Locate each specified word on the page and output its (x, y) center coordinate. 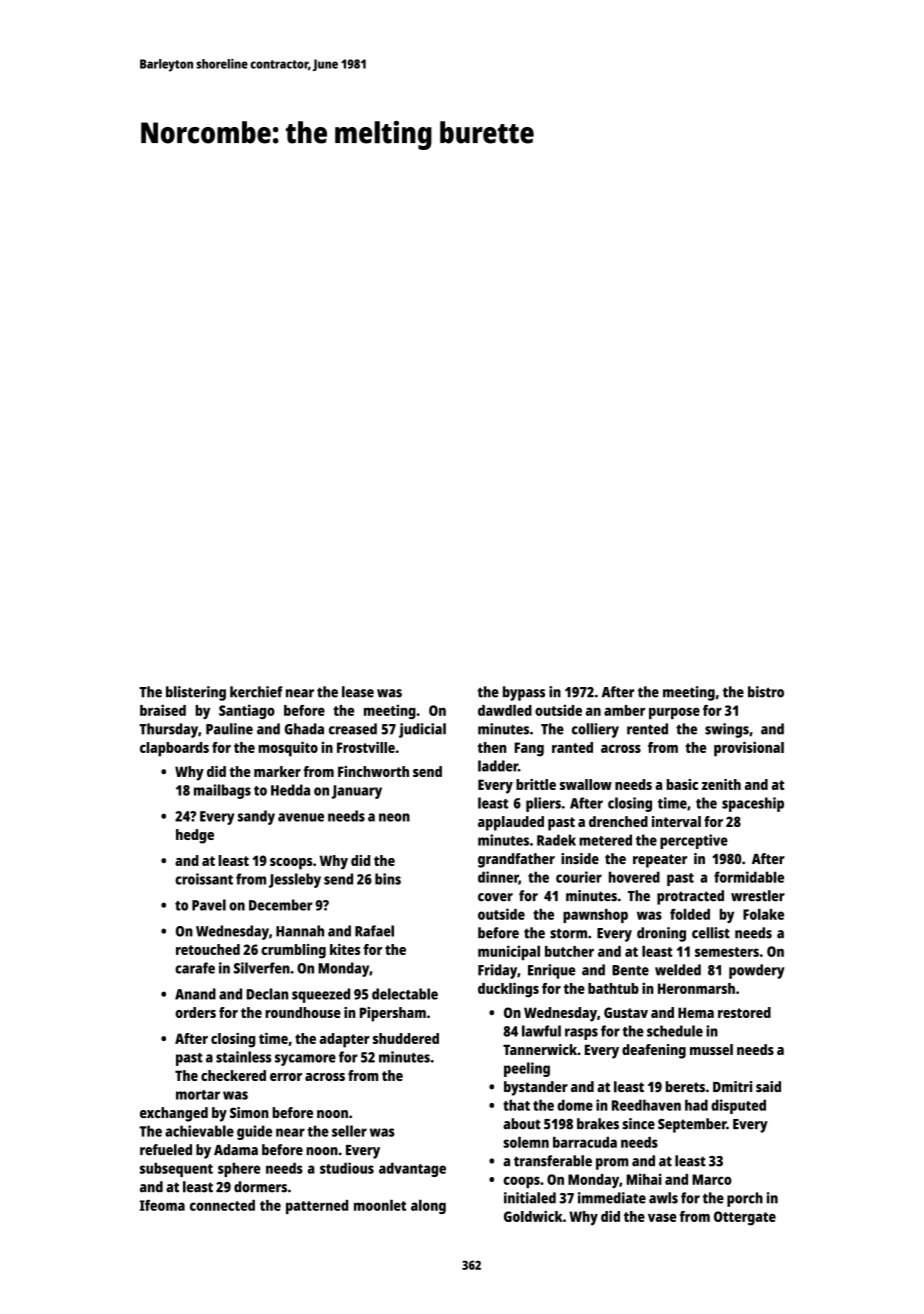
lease (358, 692)
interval (676, 821)
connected (222, 1205)
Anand (195, 994)
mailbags (222, 791)
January (357, 792)
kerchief (256, 692)
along (428, 1206)
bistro (766, 692)
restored (744, 1012)
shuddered (406, 1038)
